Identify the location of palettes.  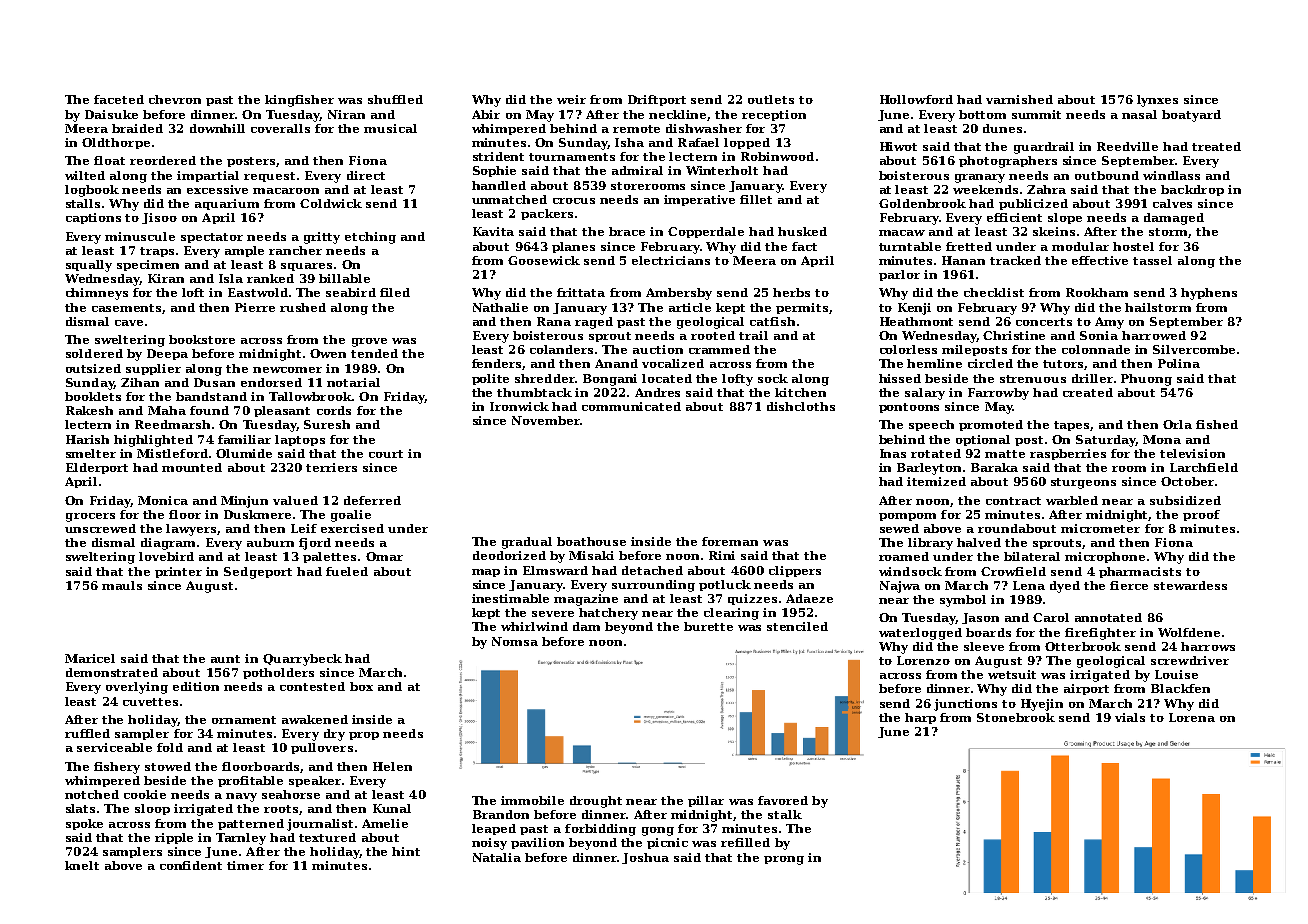
(329, 557).
